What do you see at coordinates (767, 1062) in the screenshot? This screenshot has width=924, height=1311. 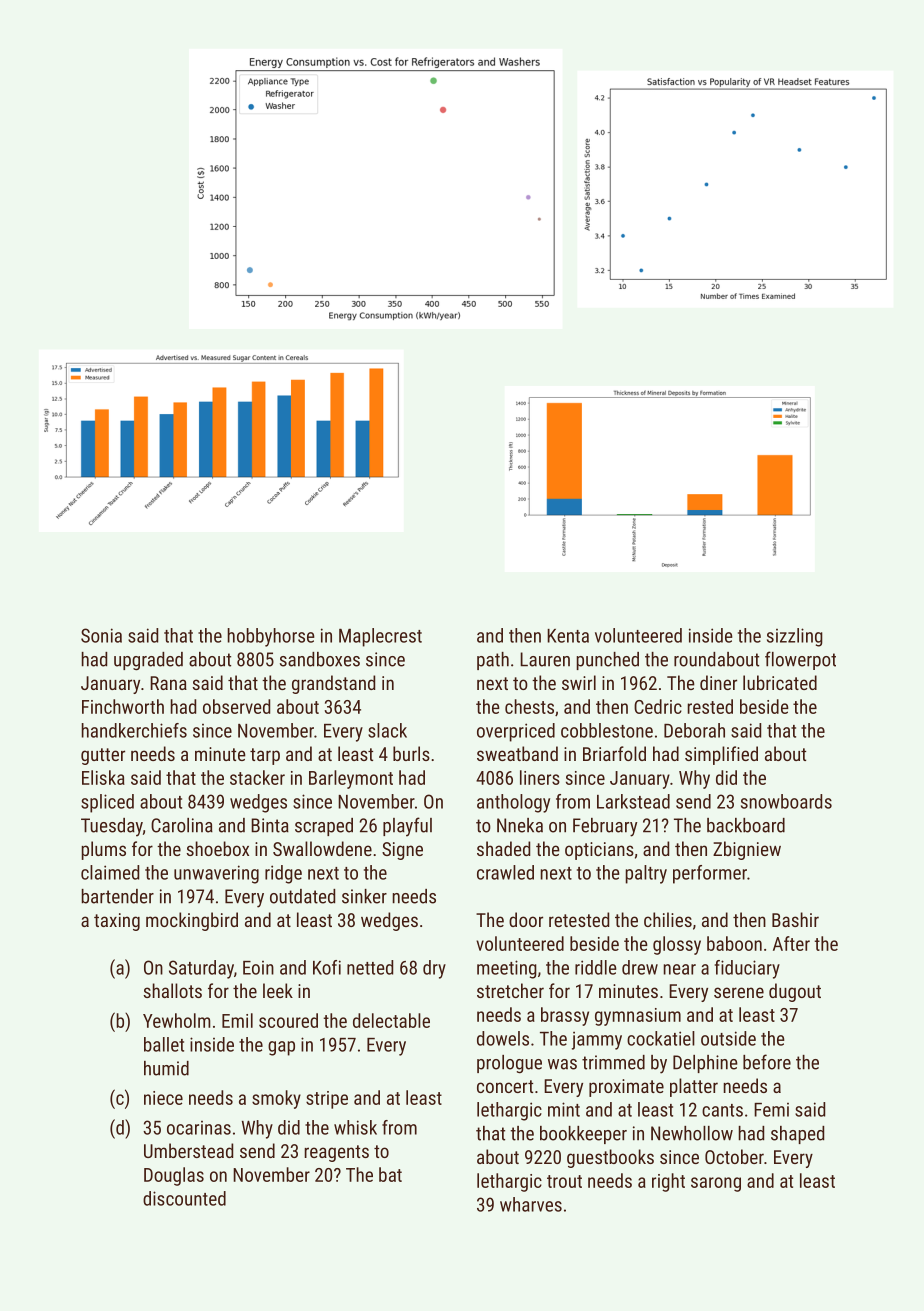 I see `before` at bounding box center [767, 1062].
